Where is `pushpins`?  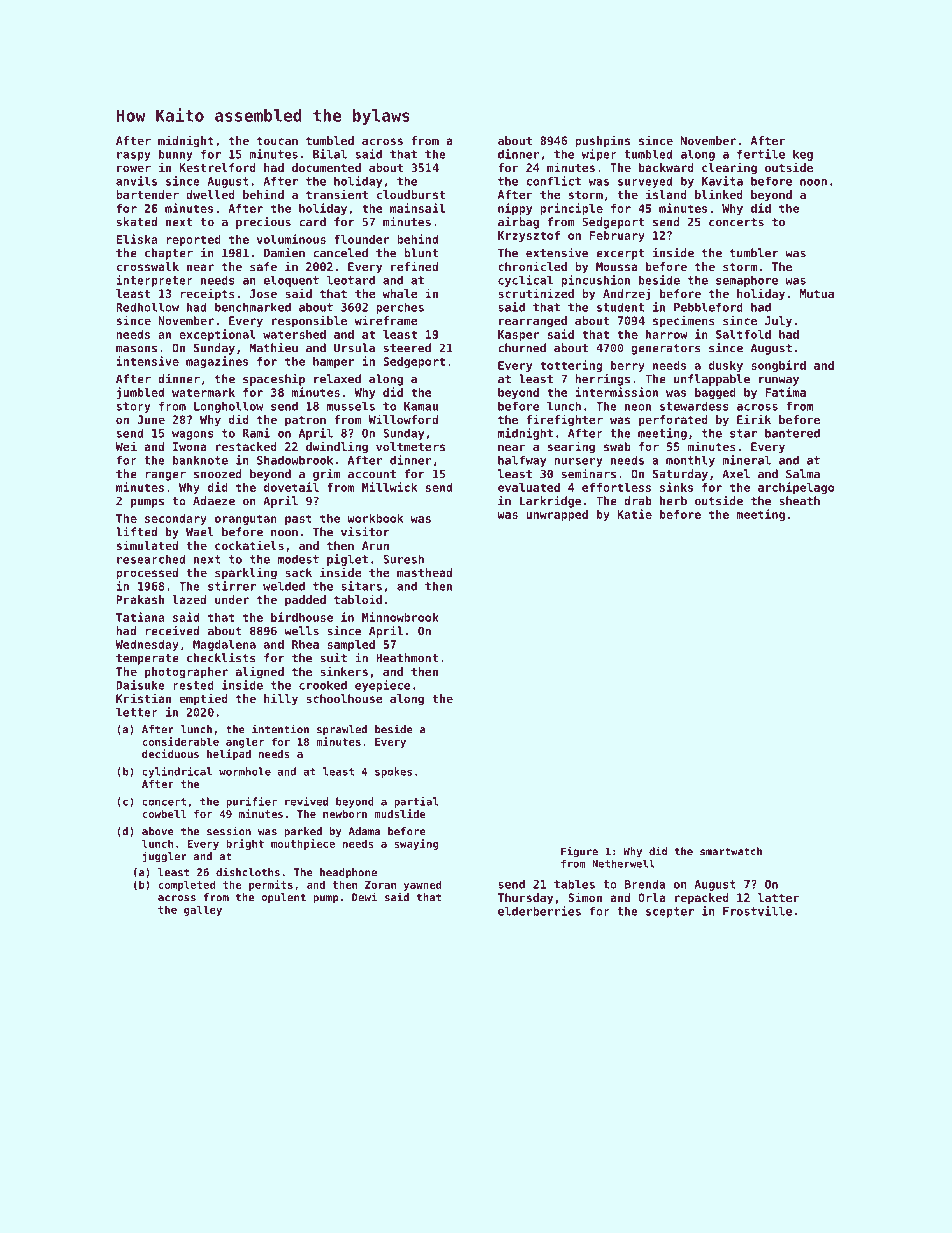
pushpins is located at coordinates (602, 141).
